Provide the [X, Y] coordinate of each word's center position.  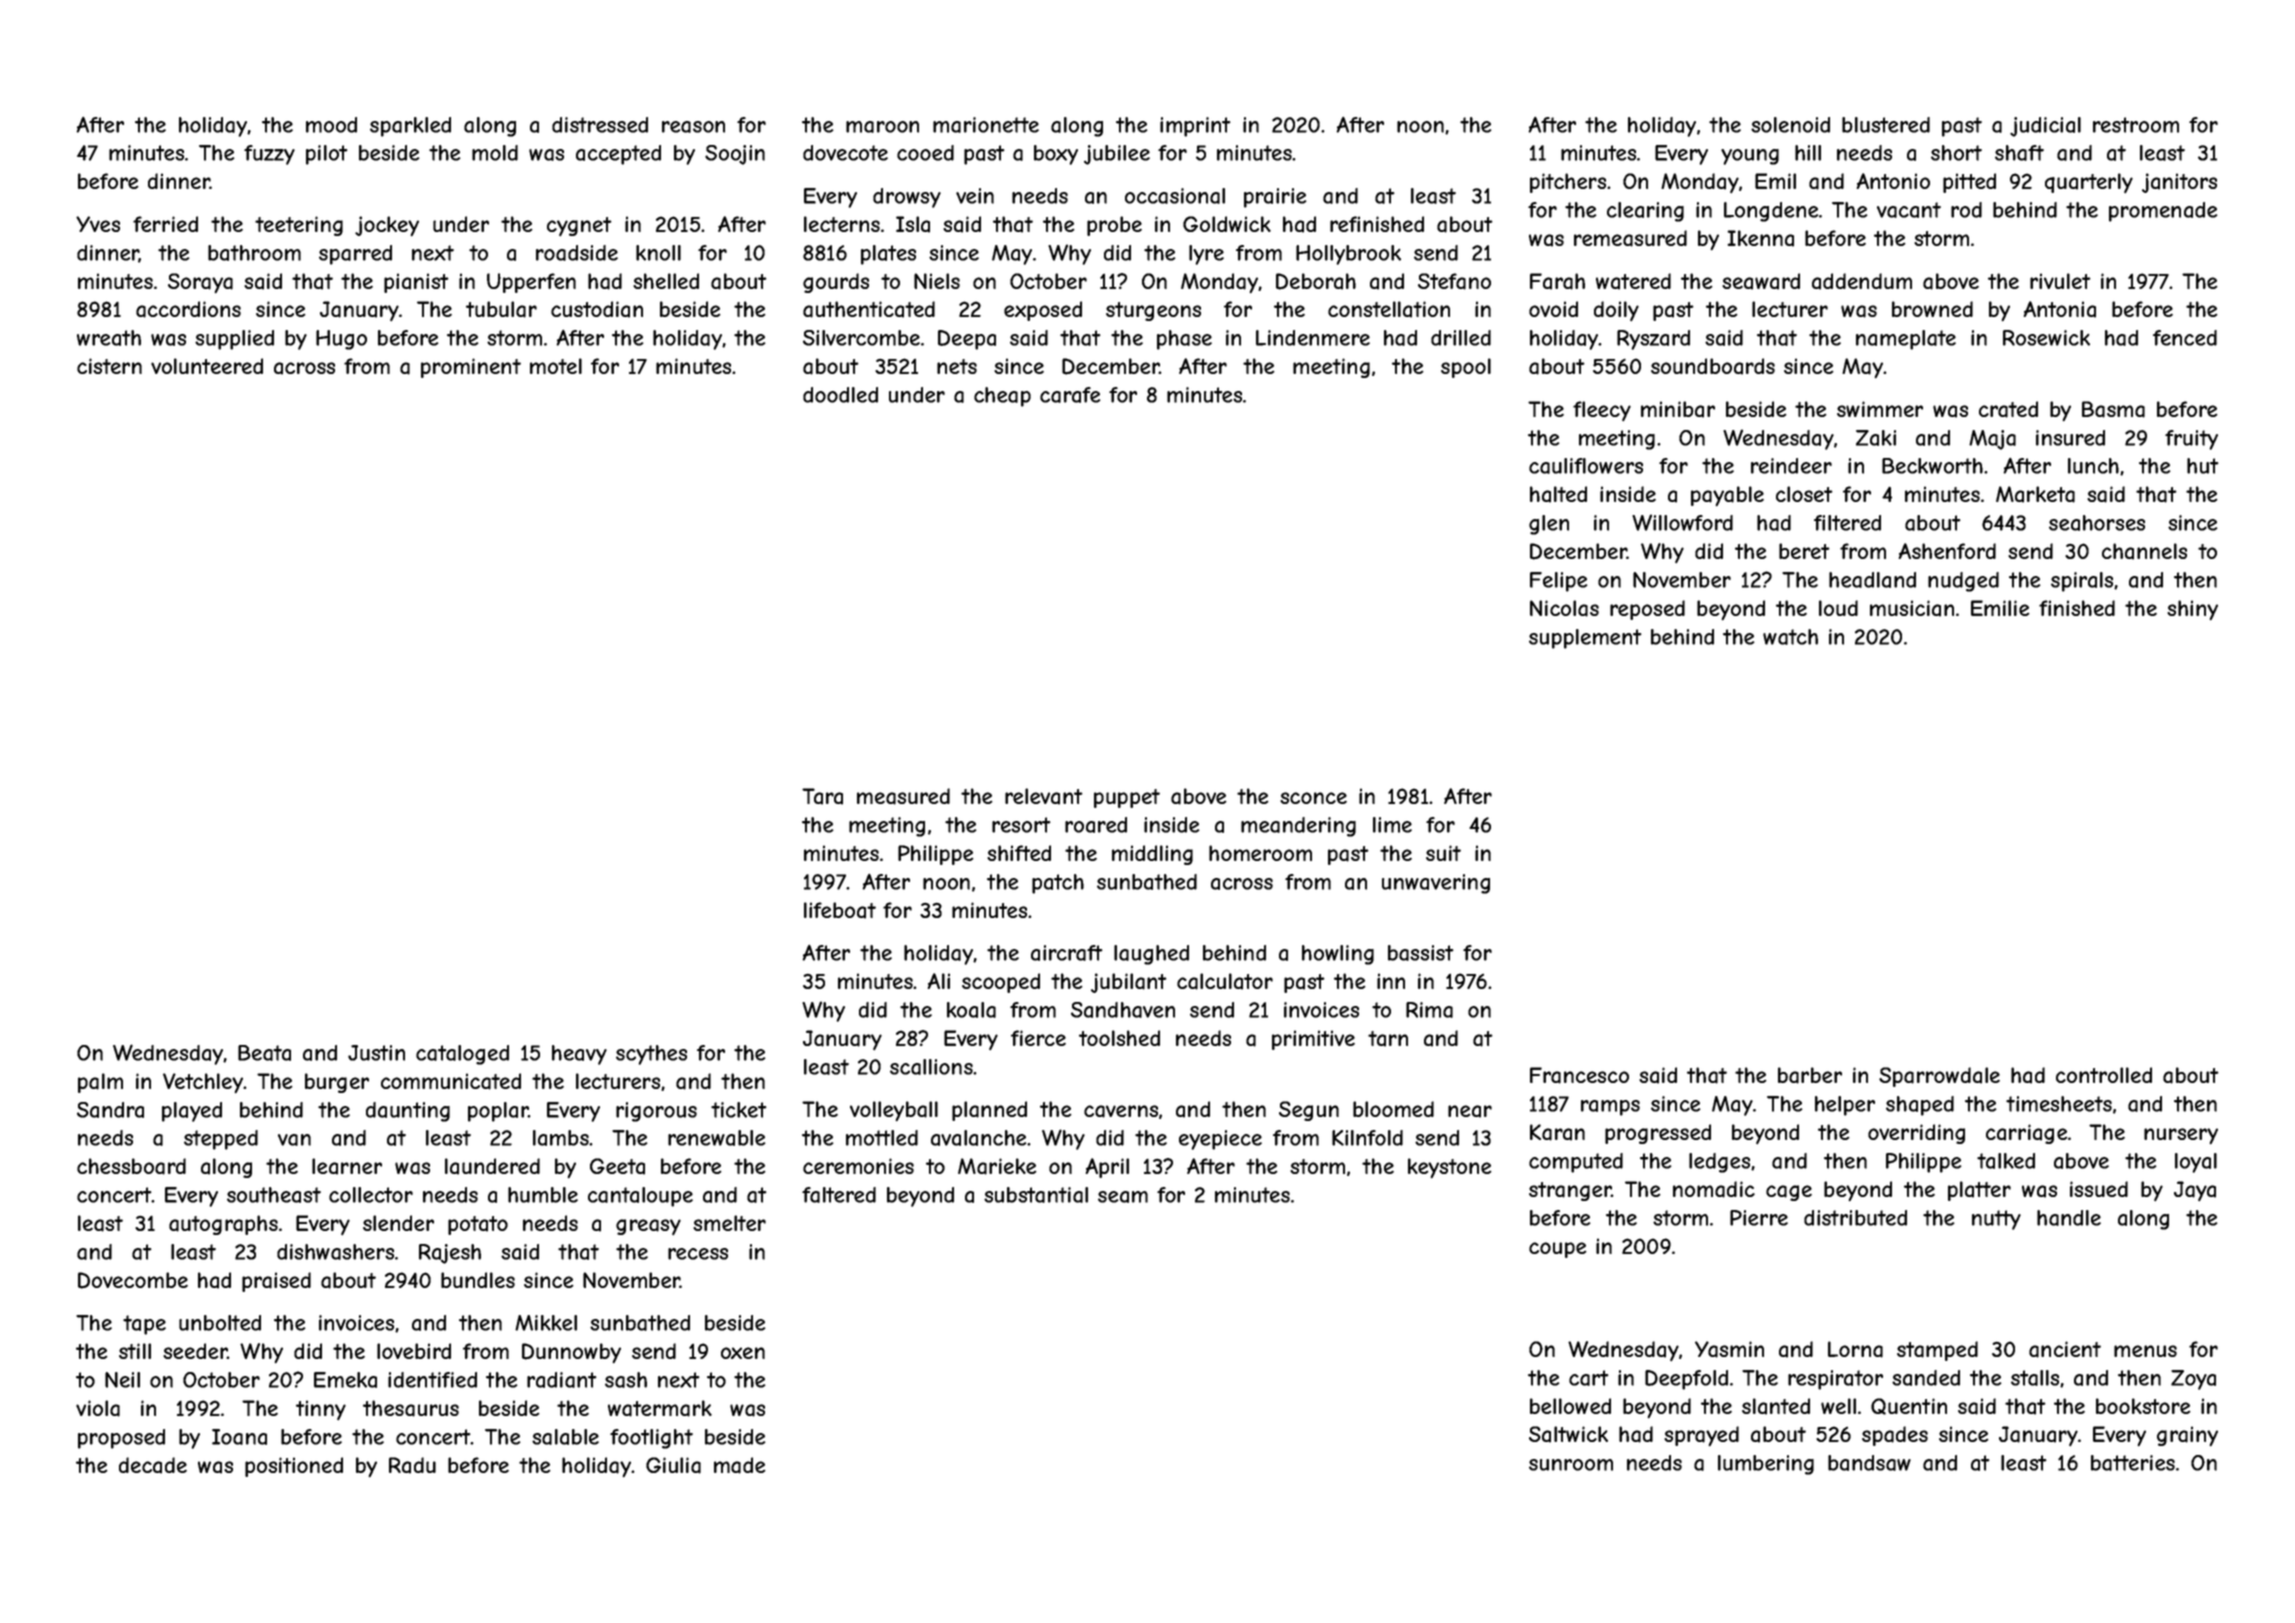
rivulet [2060, 281]
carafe [1070, 395]
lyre [1206, 255]
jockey [387, 226]
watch [1790, 637]
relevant [1044, 796]
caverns [1121, 1111]
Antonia [2060, 309]
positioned [294, 1467]
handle [2069, 1218]
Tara [822, 796]
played [192, 1112]
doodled [840, 395]
